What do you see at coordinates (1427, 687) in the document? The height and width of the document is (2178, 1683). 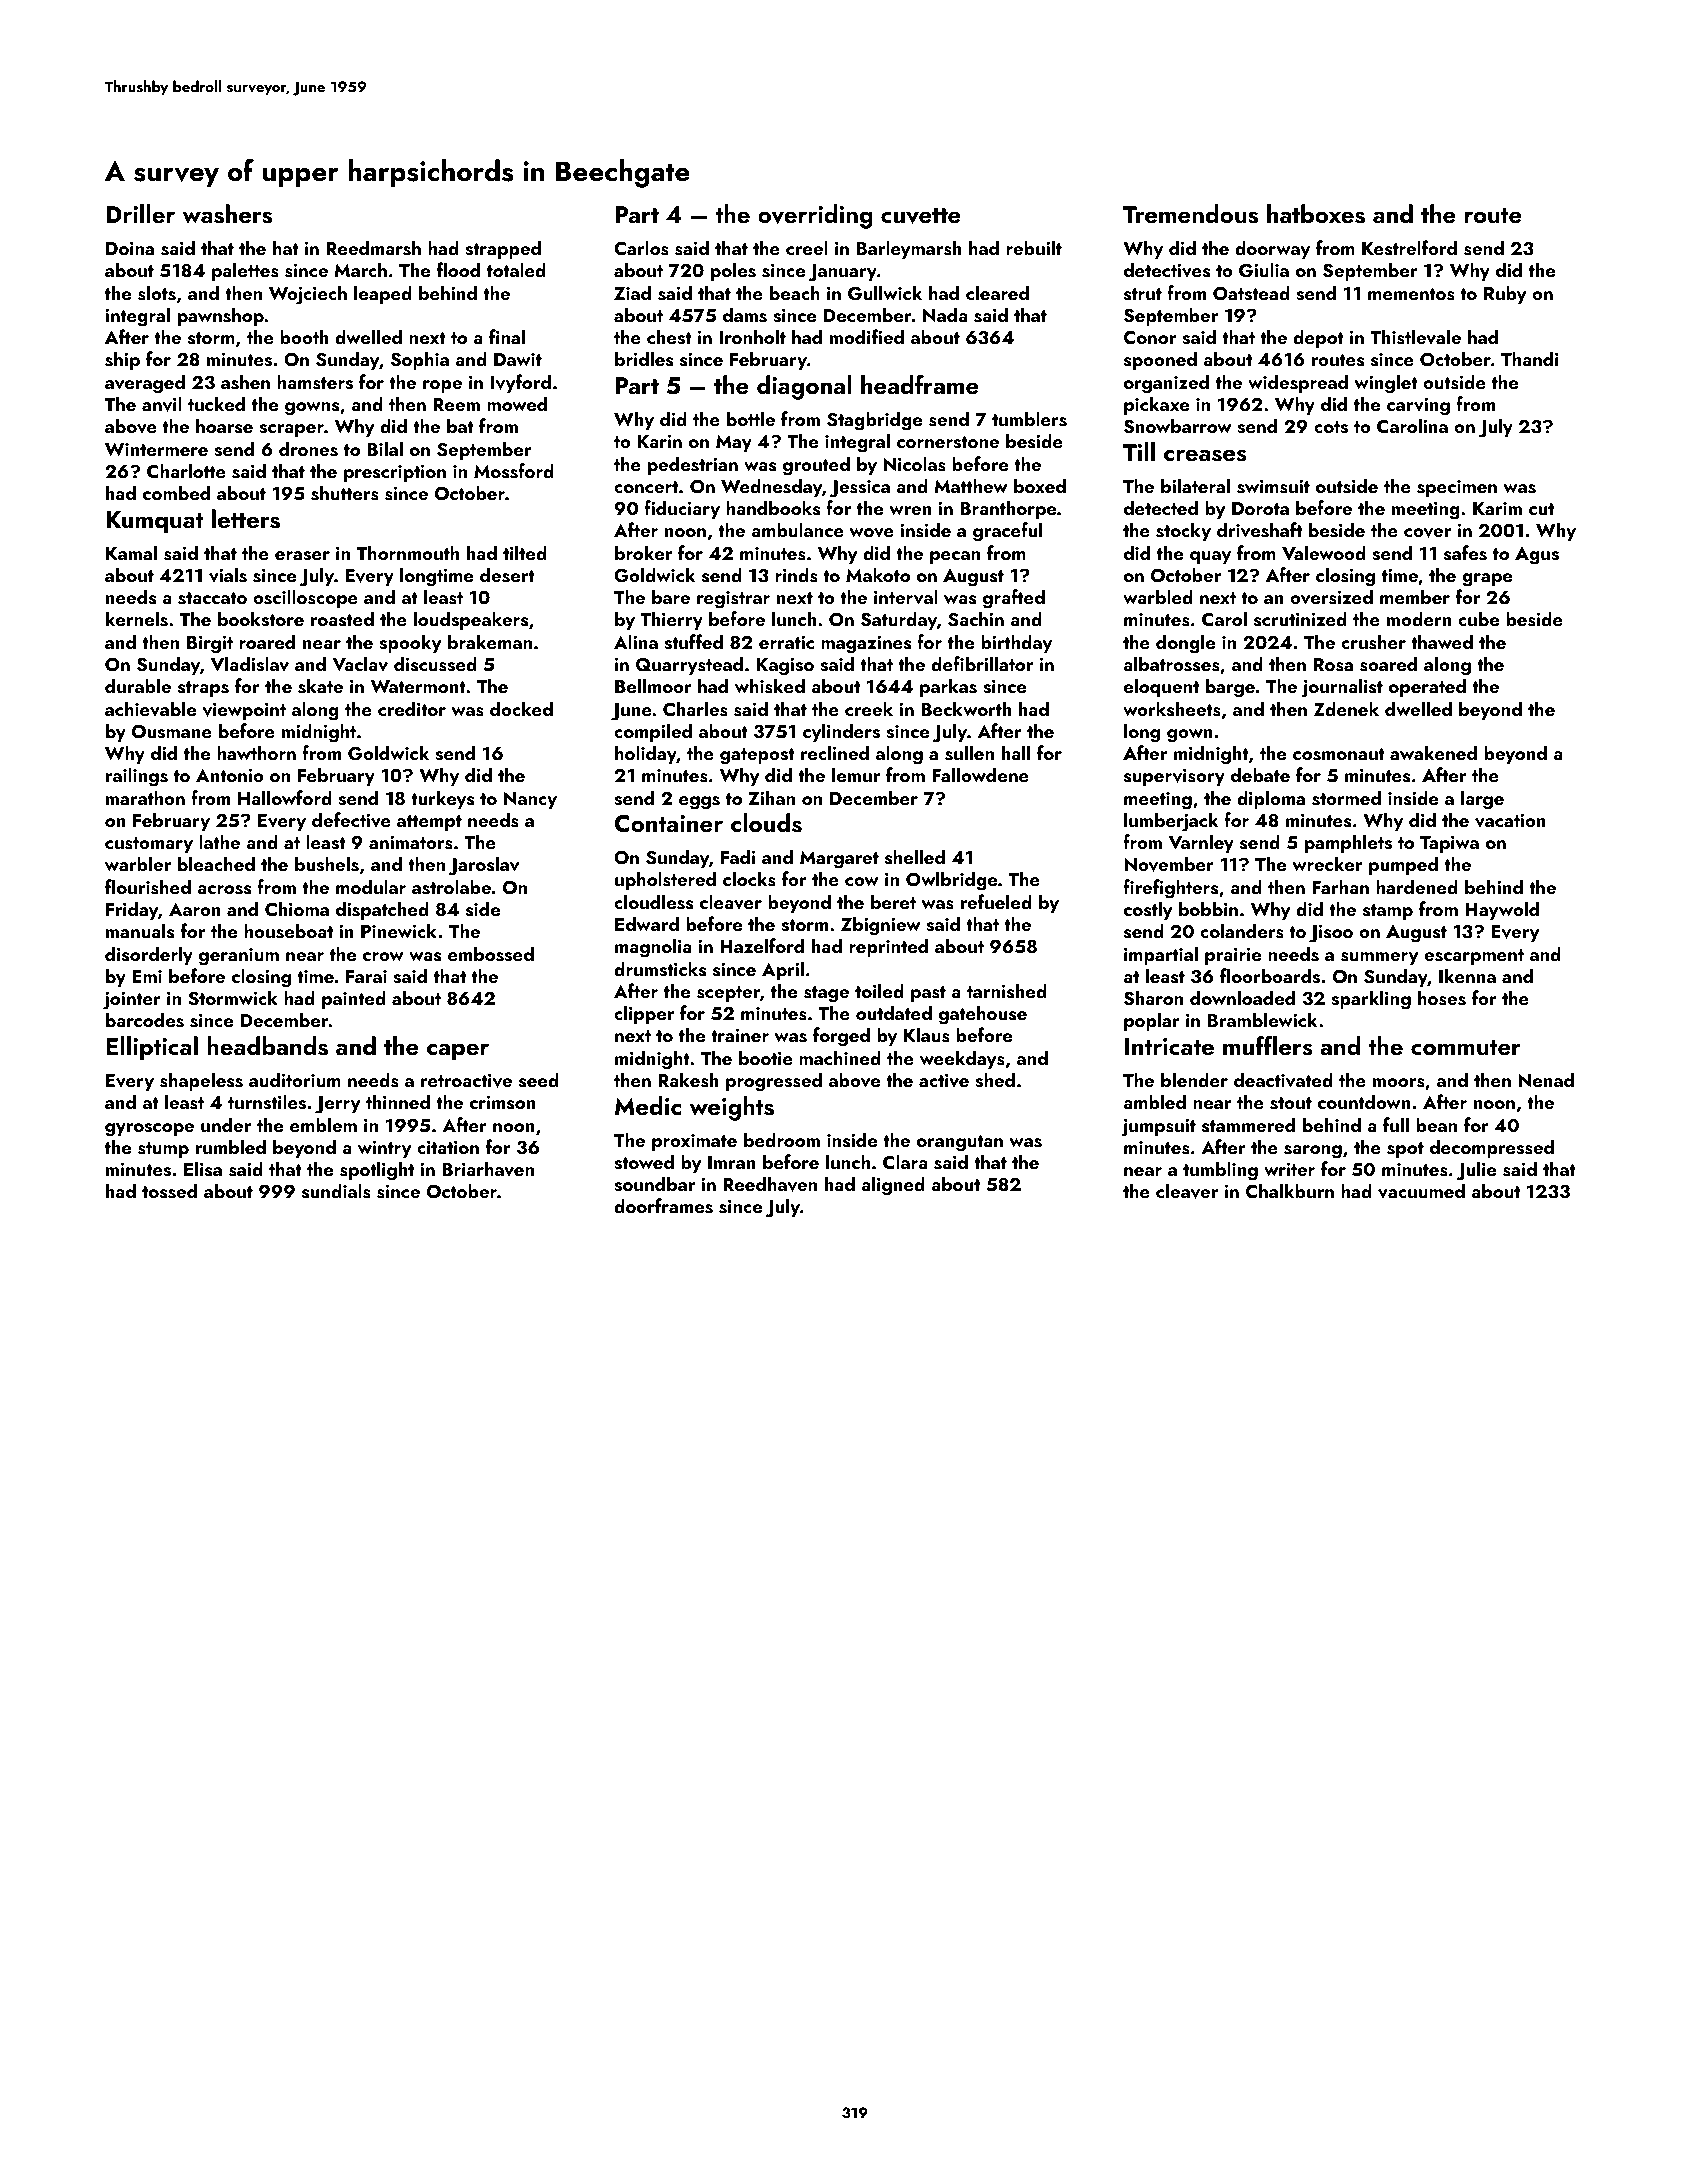 I see `operated` at bounding box center [1427, 687].
